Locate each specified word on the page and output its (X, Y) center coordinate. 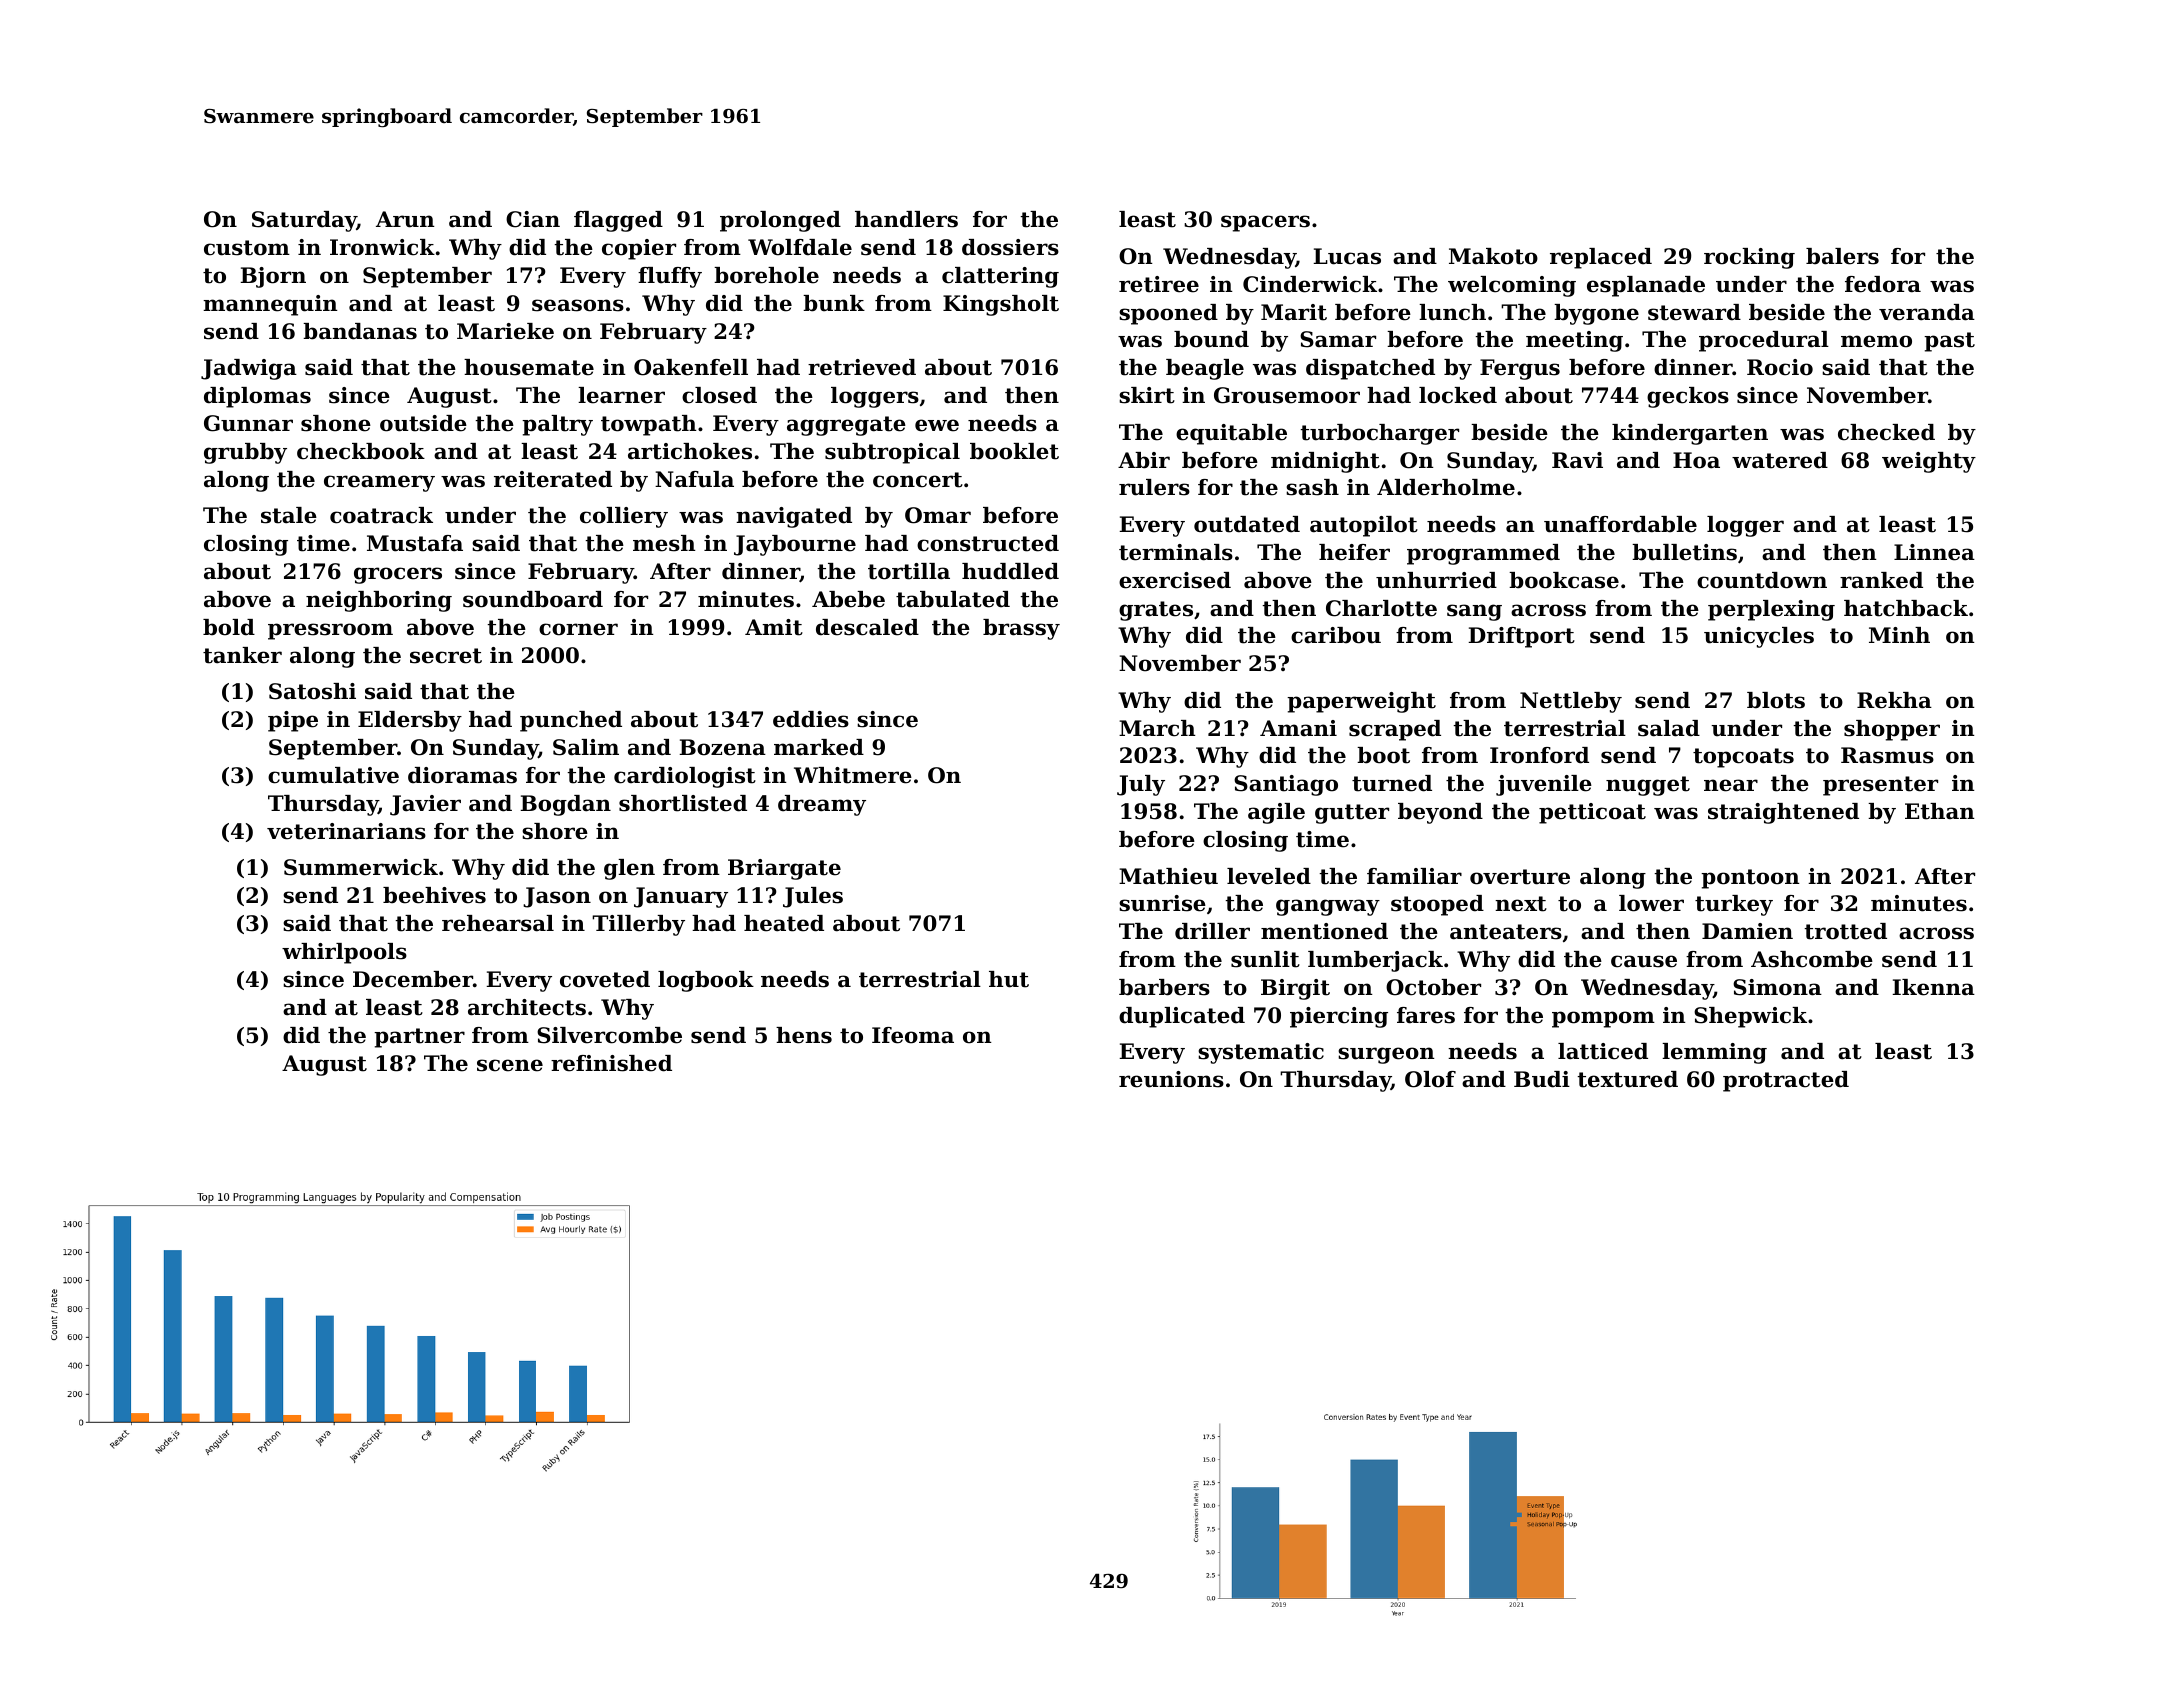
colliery (624, 517)
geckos (1688, 397)
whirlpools (344, 953)
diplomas (257, 397)
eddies (811, 719)
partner (419, 1038)
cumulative (333, 775)
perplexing (1771, 610)
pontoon (1750, 879)
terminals (1176, 552)
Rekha (1894, 700)
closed (719, 395)
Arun (405, 219)
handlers (906, 219)
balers (1842, 256)
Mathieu (1168, 876)
